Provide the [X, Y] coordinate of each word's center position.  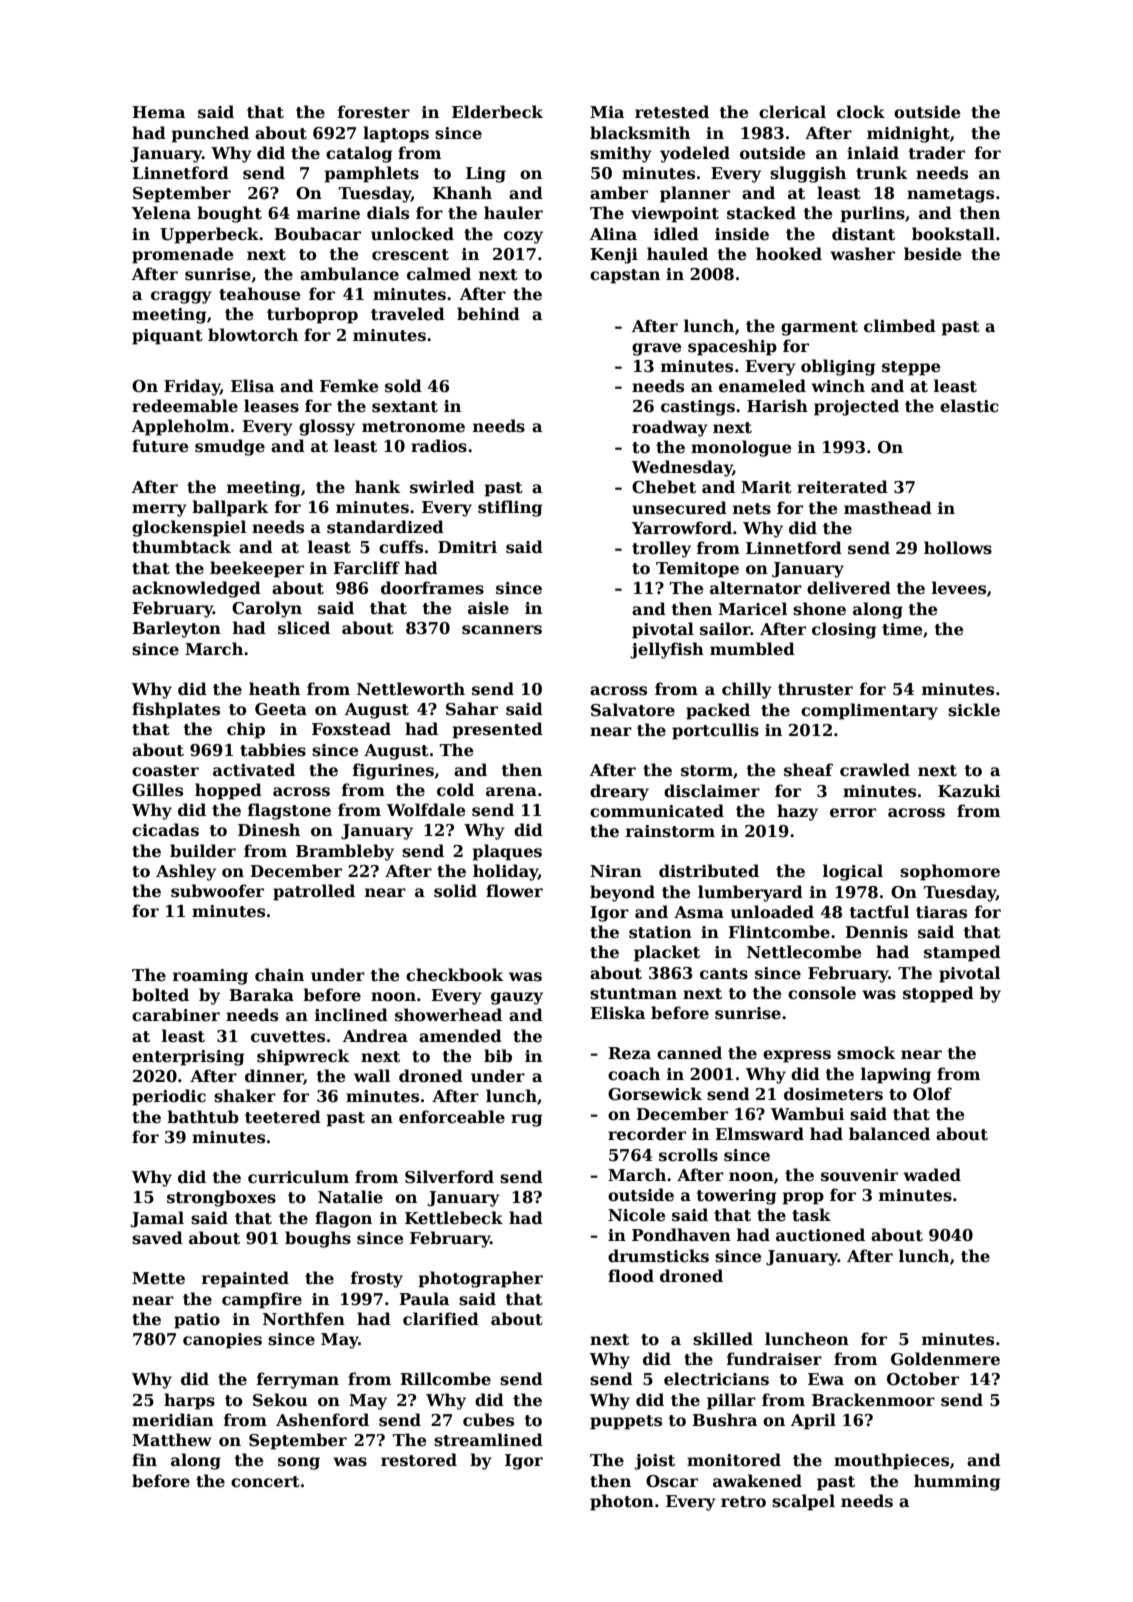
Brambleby [345, 852]
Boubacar [317, 234]
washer [862, 254]
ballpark [230, 508]
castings [698, 408]
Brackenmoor [873, 1400]
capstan [625, 276]
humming [957, 1482]
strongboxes [221, 1198]
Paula [424, 1298]
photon [622, 1502]
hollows [958, 548]
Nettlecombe [804, 952]
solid [455, 891]
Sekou [280, 1400]
